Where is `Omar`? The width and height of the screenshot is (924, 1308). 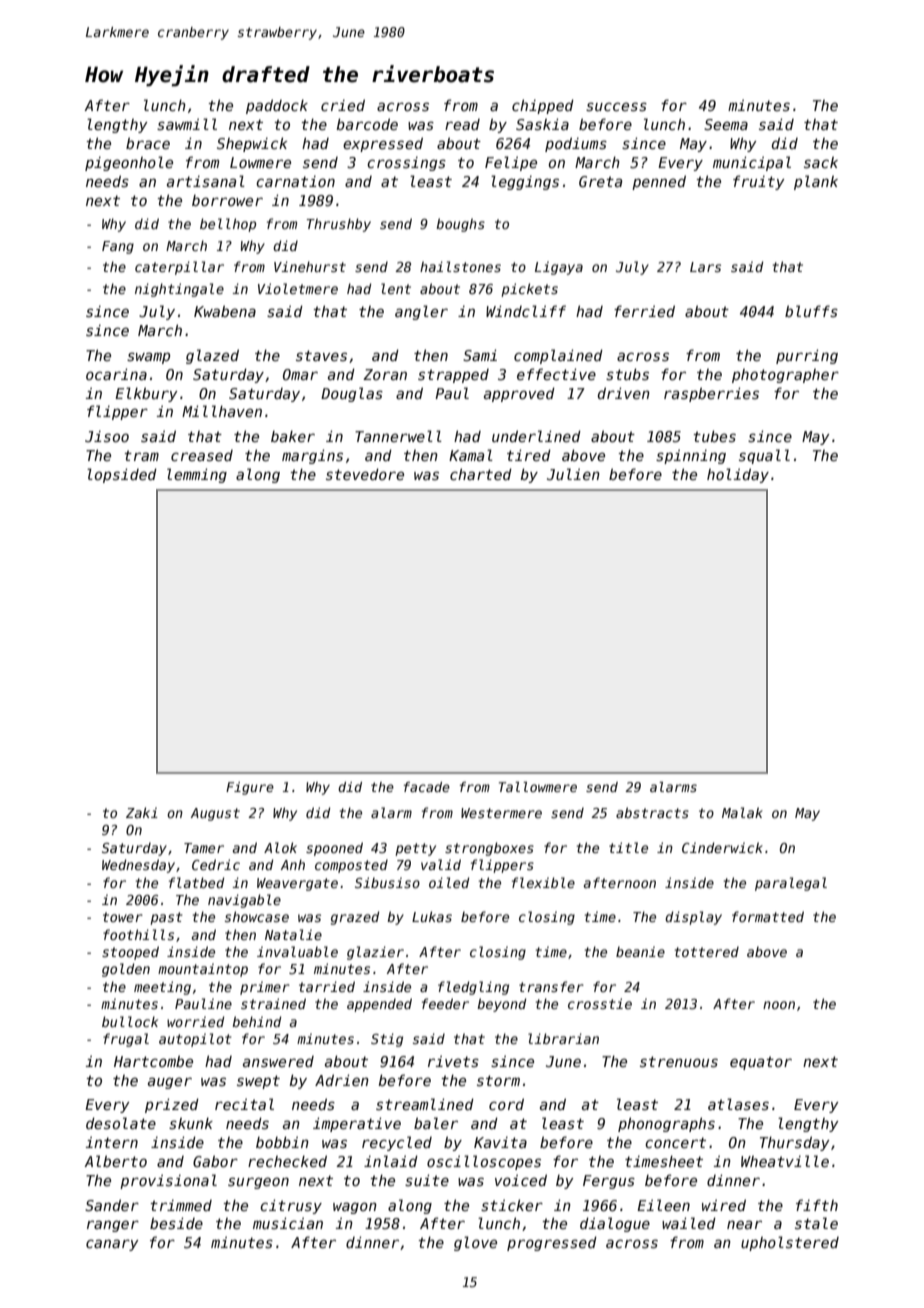 Omar is located at coordinates (300, 374).
